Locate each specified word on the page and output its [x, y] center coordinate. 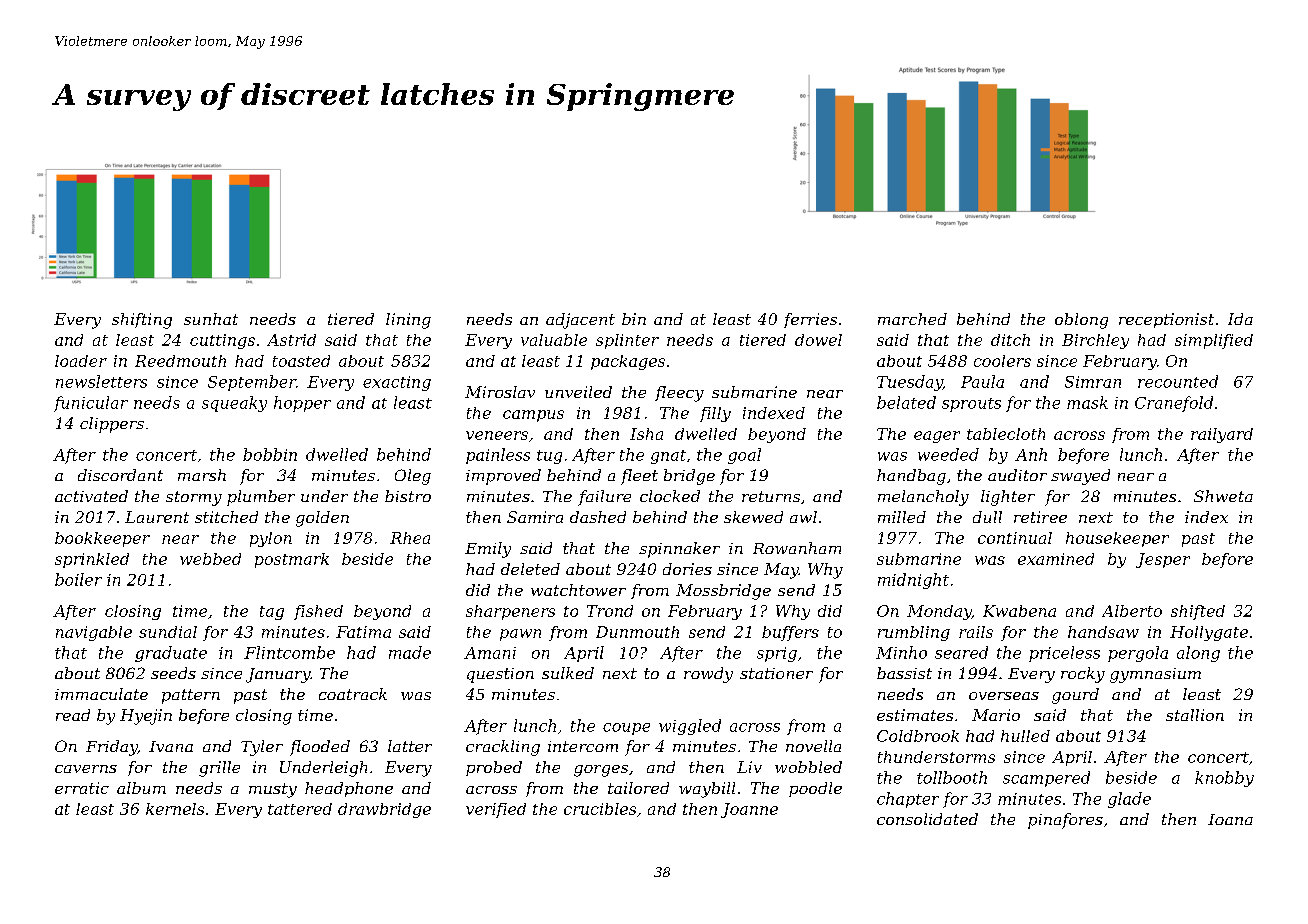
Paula [982, 381]
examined [1056, 559]
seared [961, 652]
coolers [1002, 361]
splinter [627, 341]
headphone [349, 789]
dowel [818, 340]
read [73, 715]
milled [902, 517]
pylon [271, 539]
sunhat [211, 319]
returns [771, 496]
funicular [91, 404]
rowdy [708, 675]
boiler [78, 579]
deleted [530, 569]
